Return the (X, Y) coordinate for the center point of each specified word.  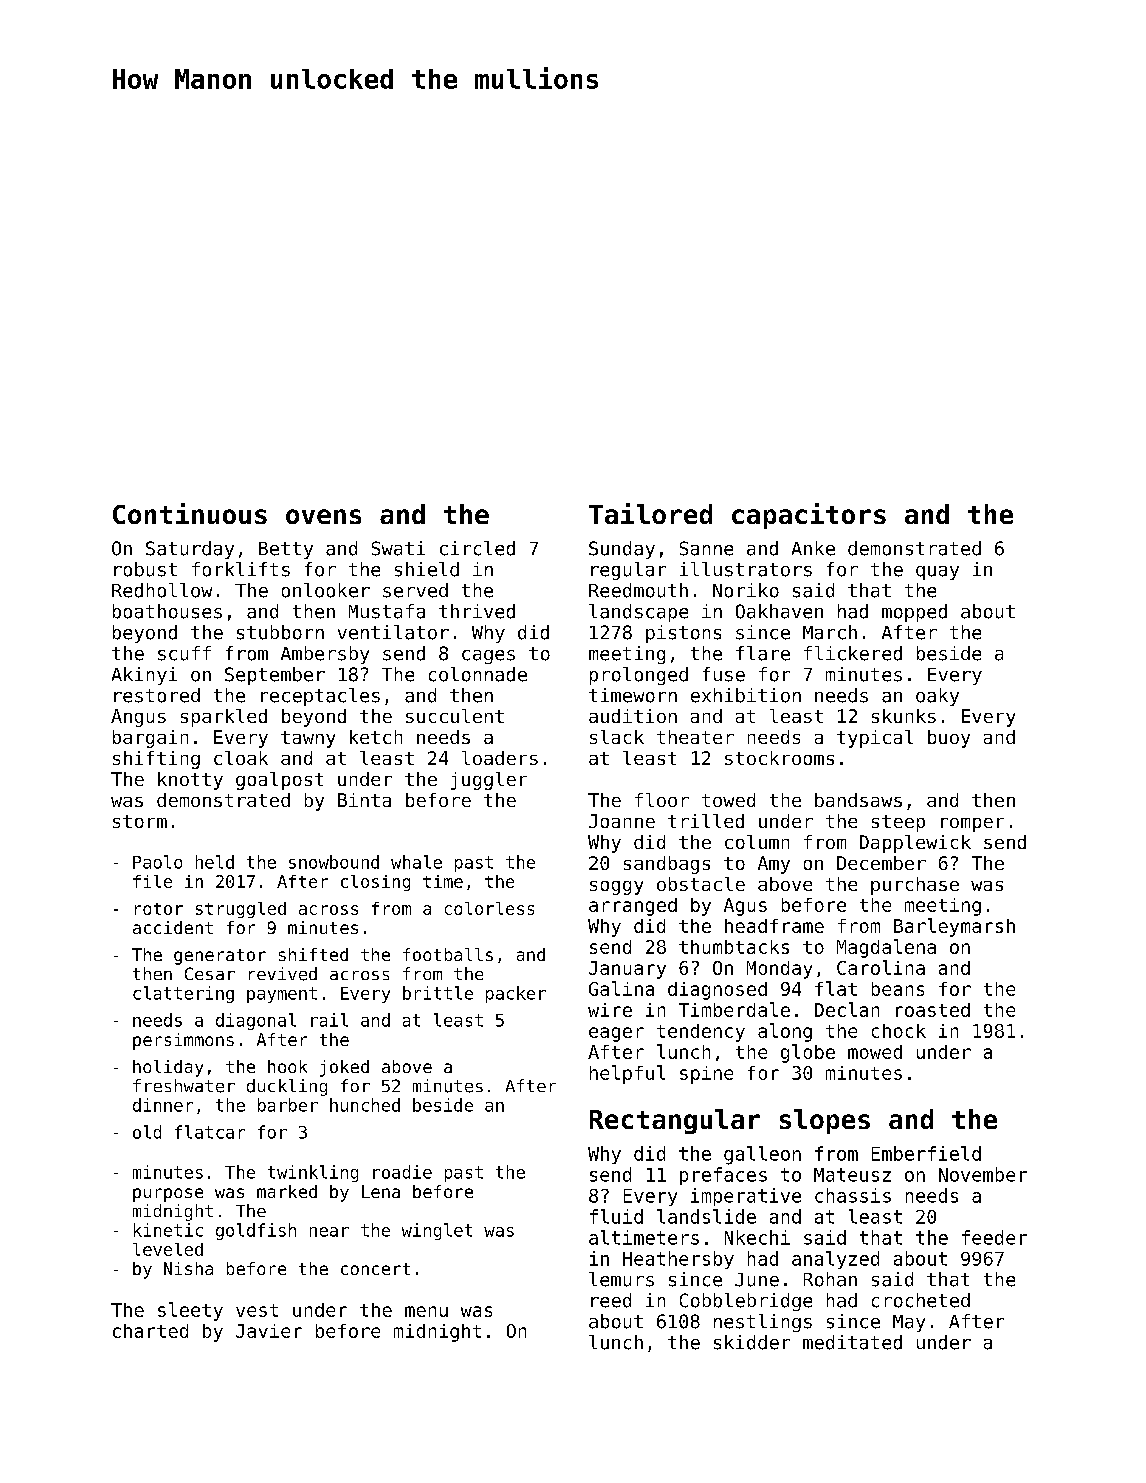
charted (150, 1331)
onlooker (326, 590)
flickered (853, 653)
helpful (627, 1074)
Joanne (622, 821)
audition (633, 716)
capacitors (809, 516)
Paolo (157, 862)
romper (972, 825)
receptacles (320, 697)
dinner (163, 1105)
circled (477, 548)
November (983, 1174)
